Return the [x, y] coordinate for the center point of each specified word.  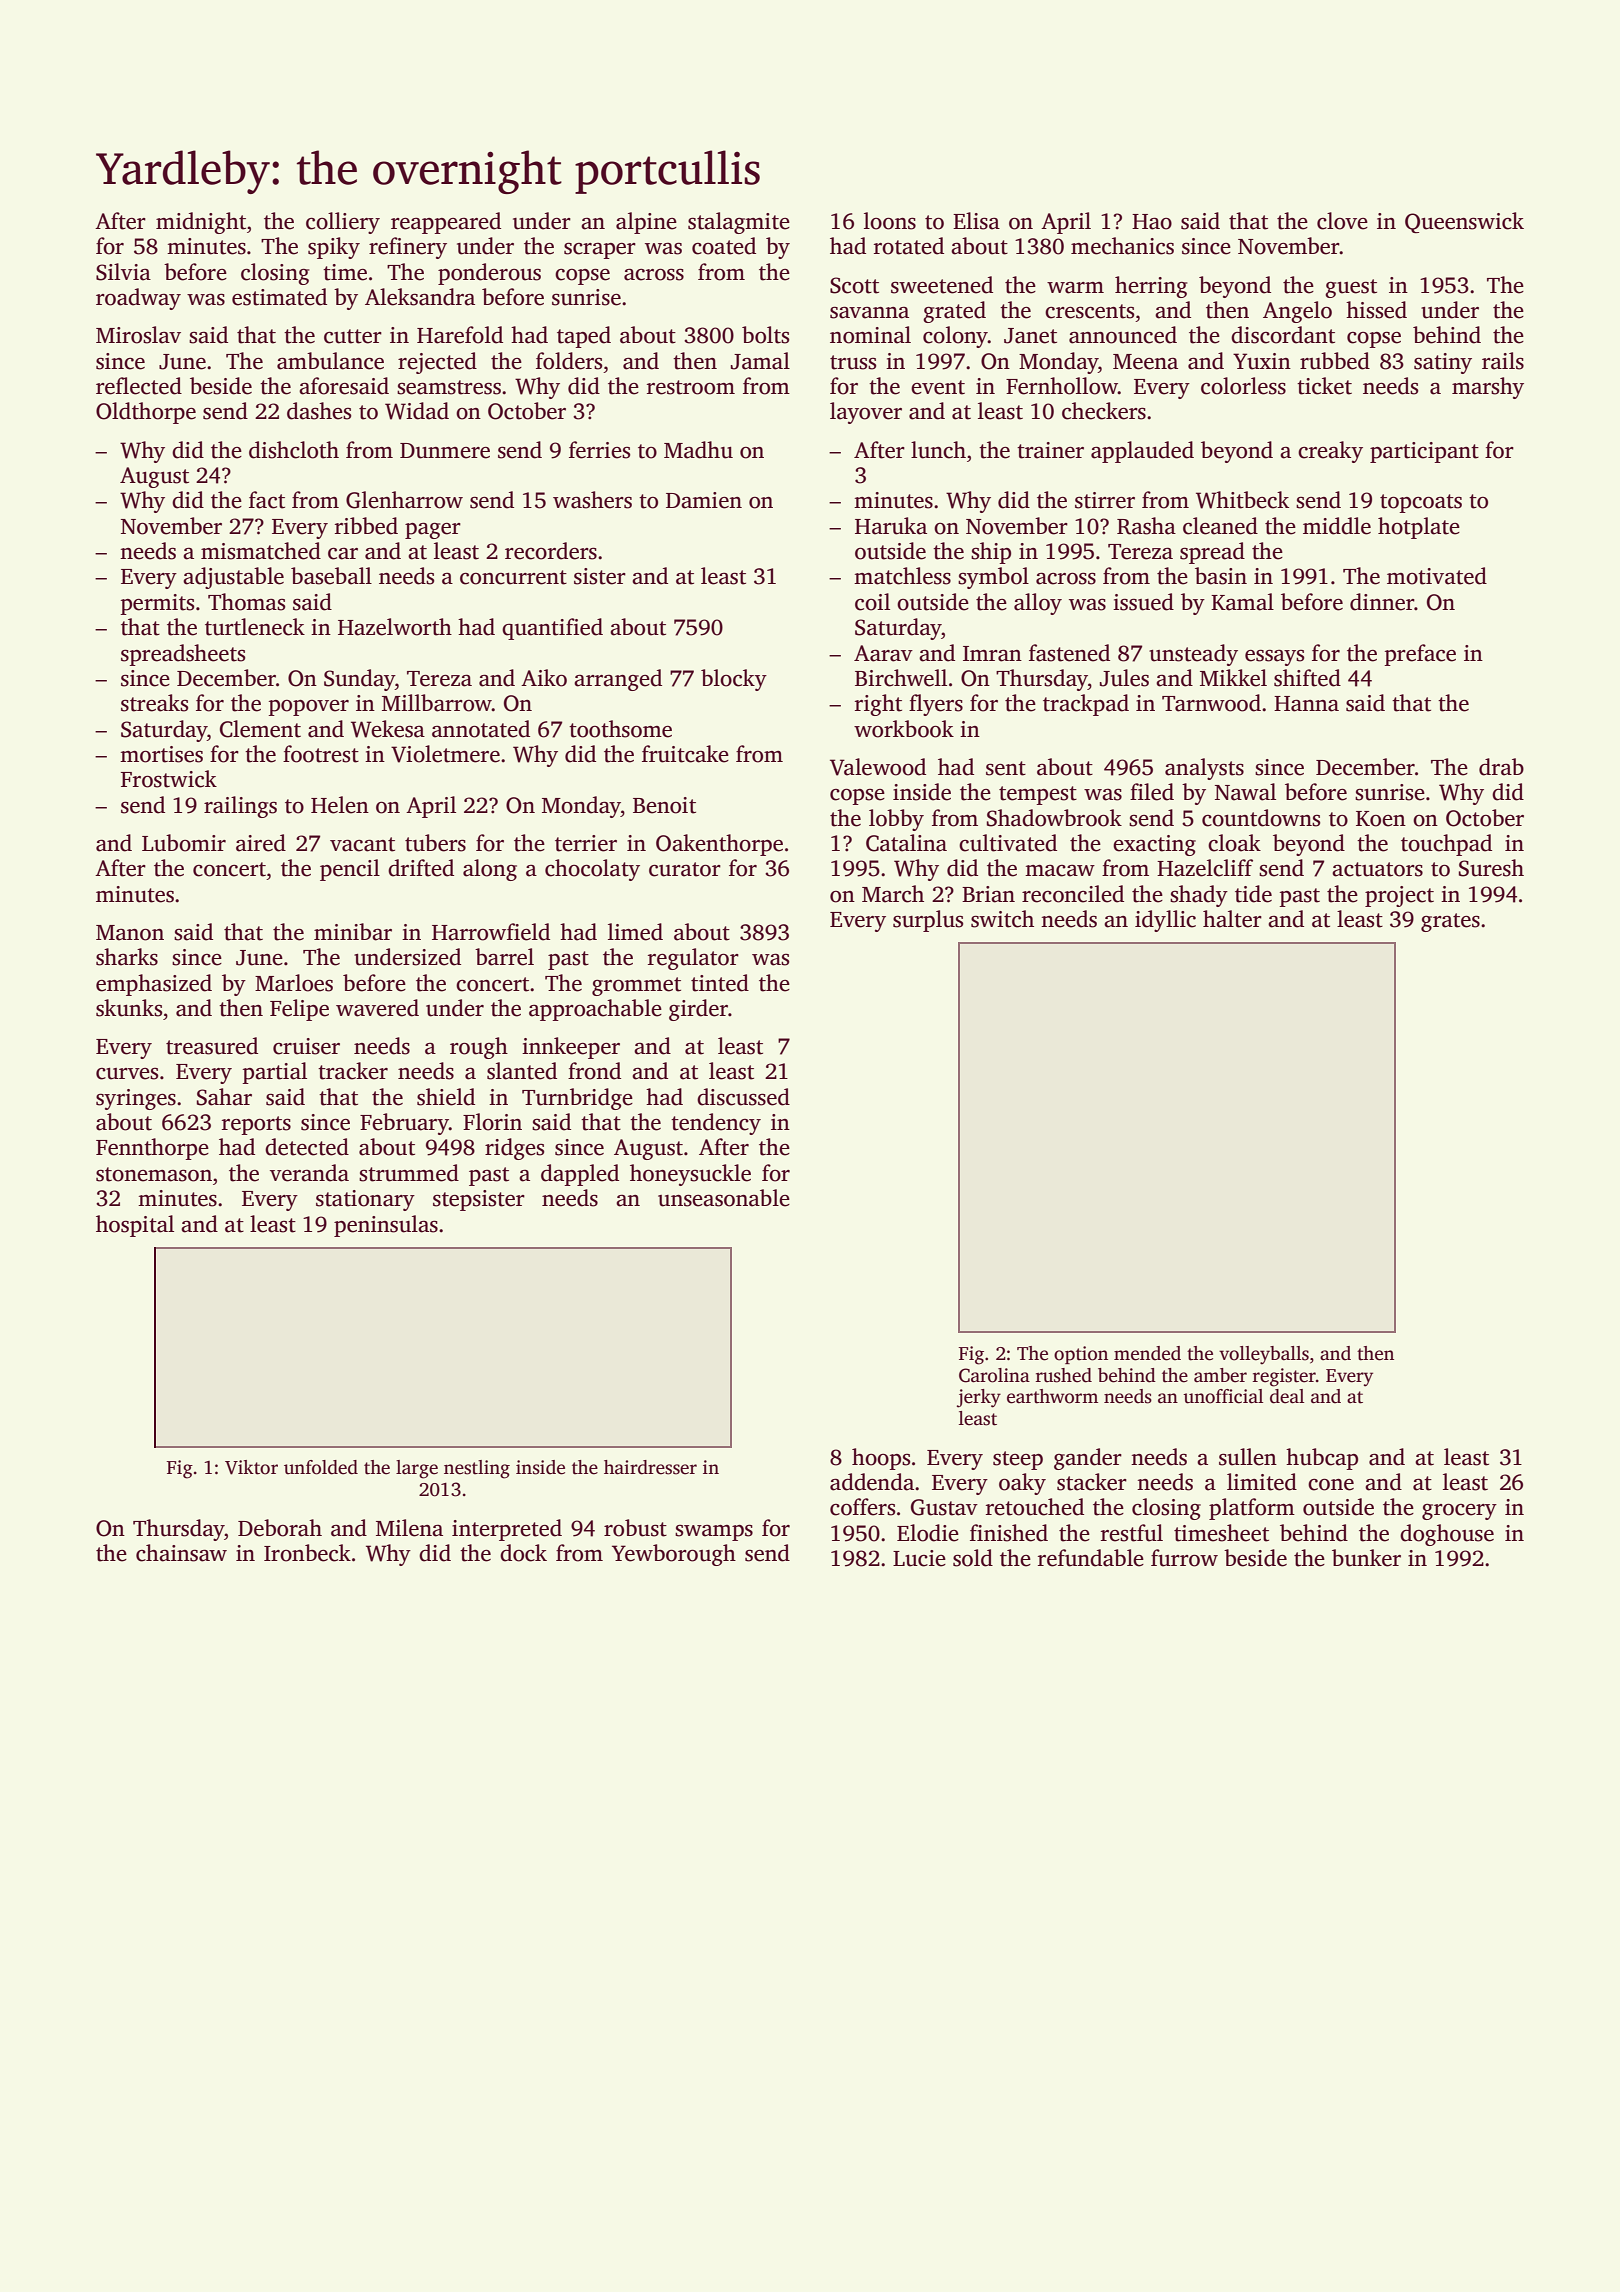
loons [890, 221]
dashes [319, 411]
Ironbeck [307, 1553]
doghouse [1447, 1535]
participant [1424, 452]
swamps [714, 1533]
